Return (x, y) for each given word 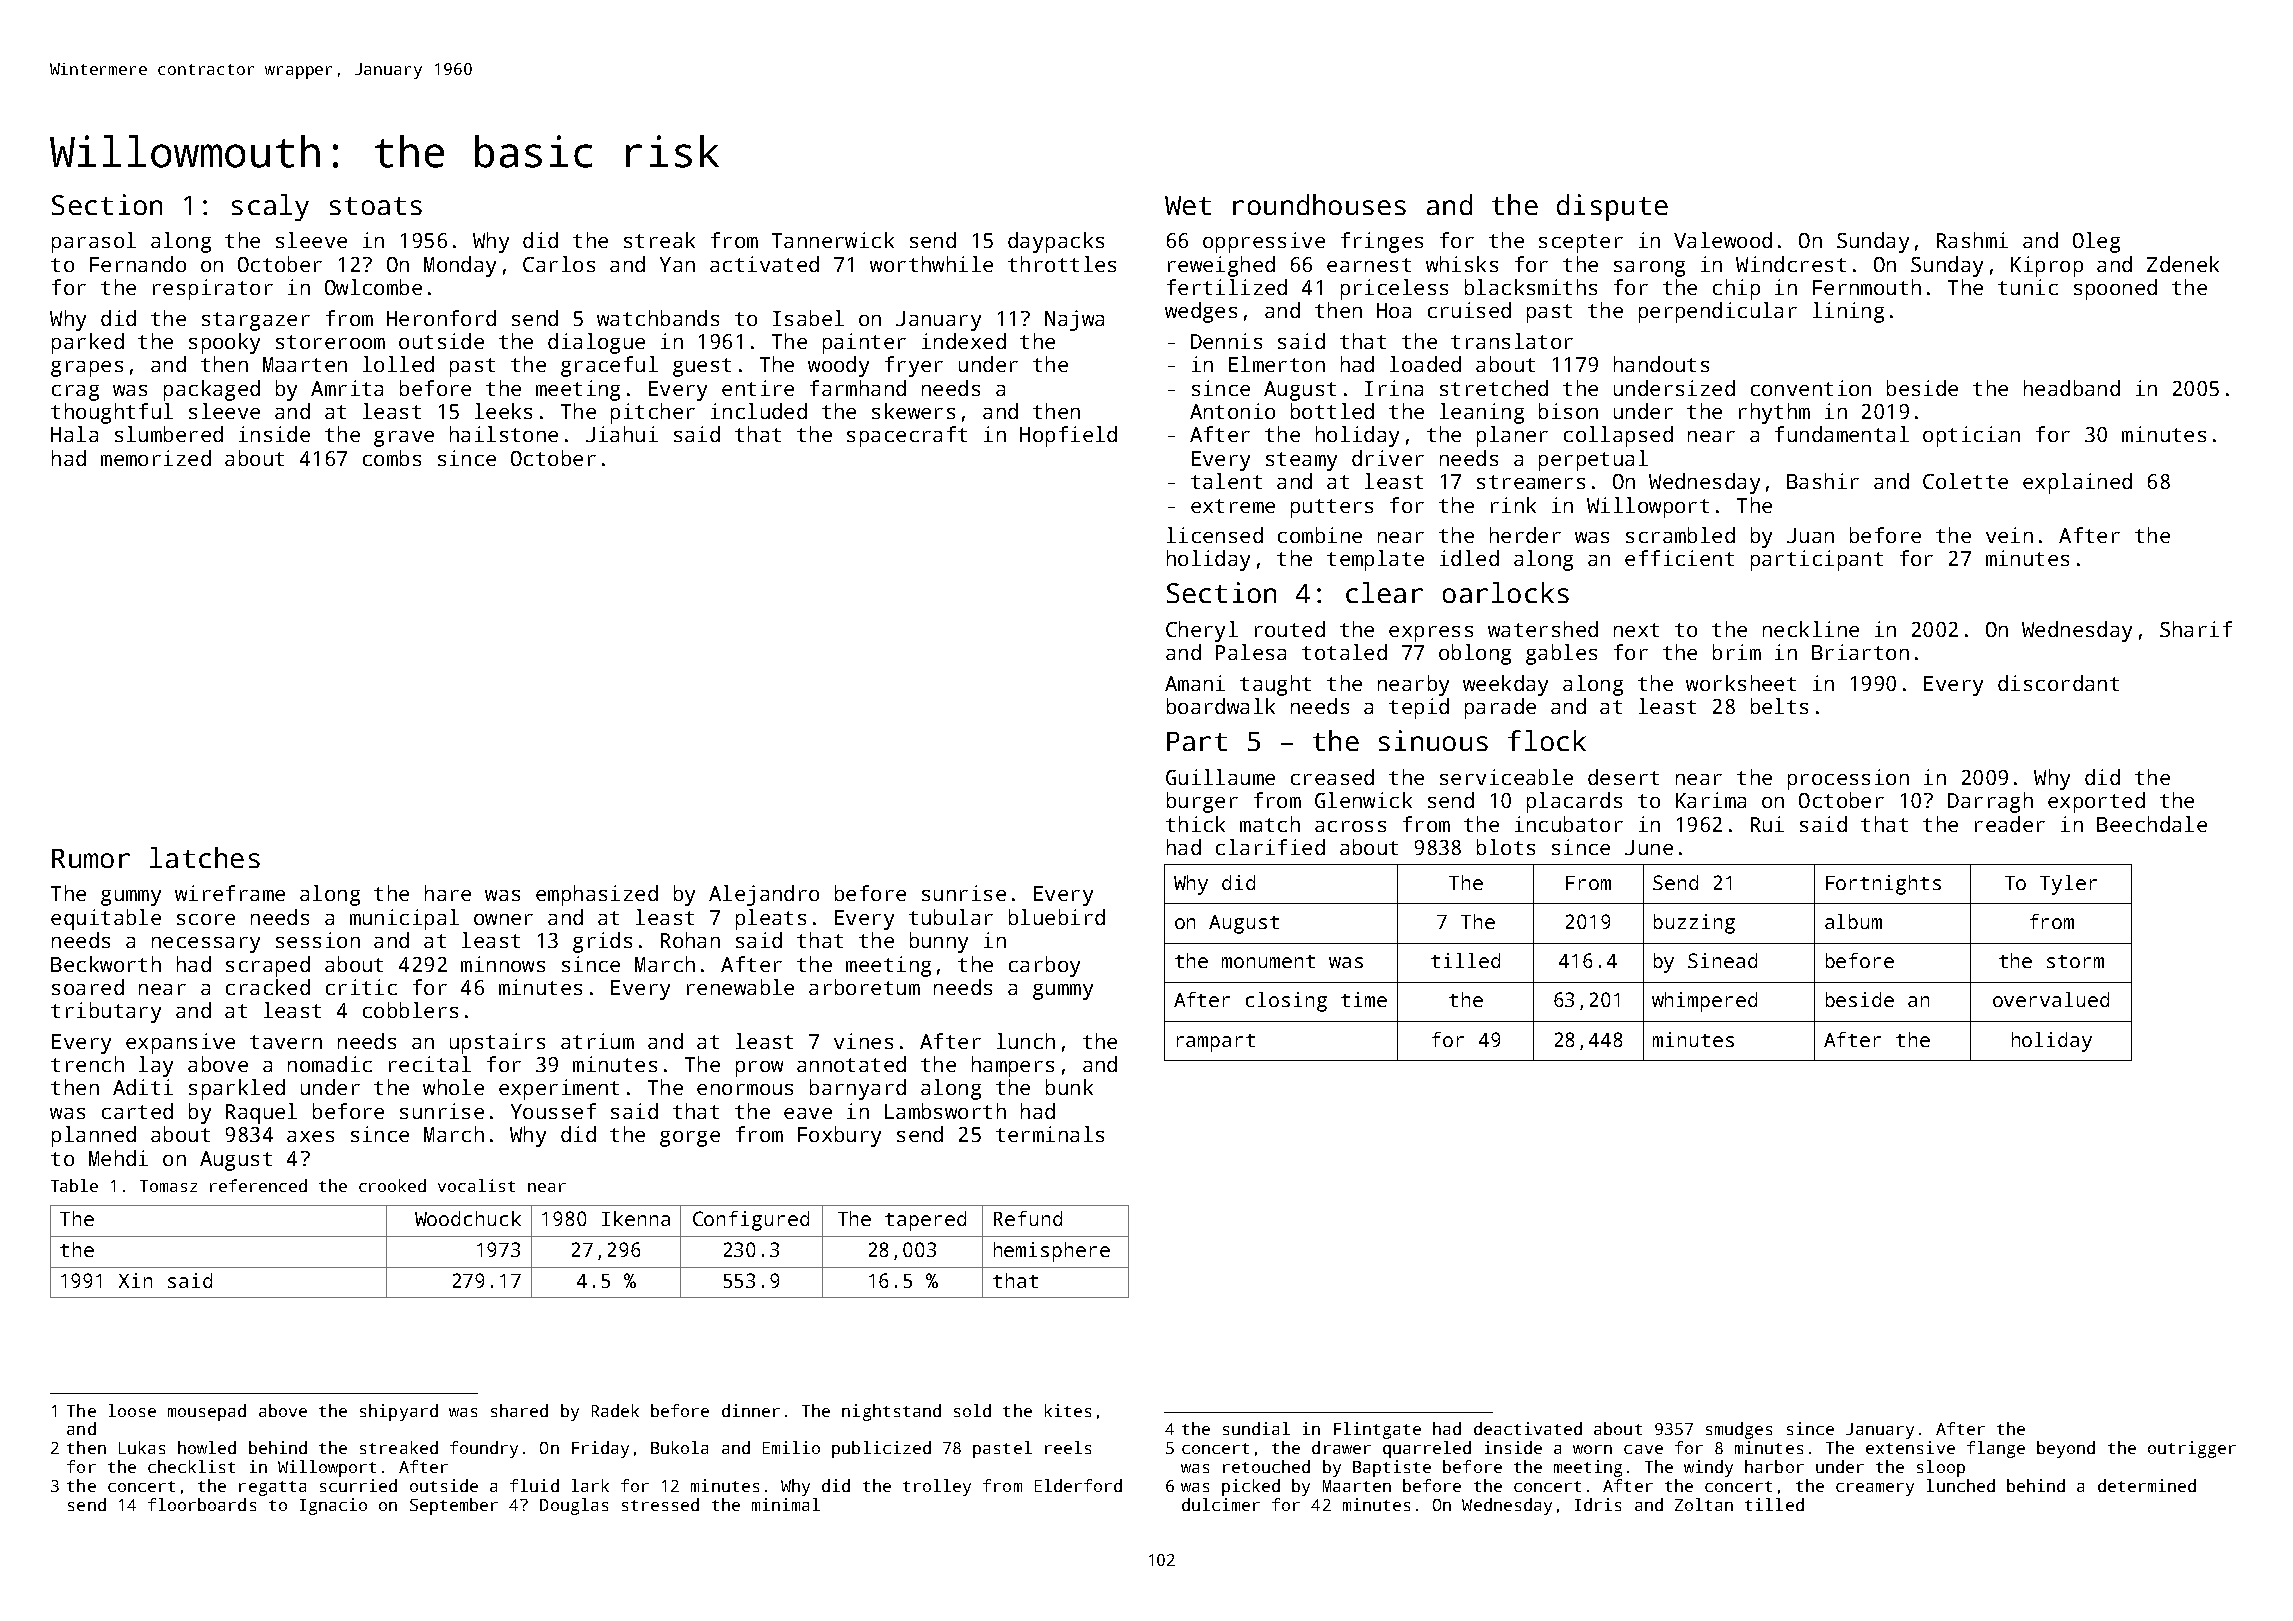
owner (503, 919)
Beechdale (2152, 824)
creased (1332, 777)
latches (205, 857)
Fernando (138, 264)
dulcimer (1221, 1504)
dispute (1612, 207)
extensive (1910, 1447)
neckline (1811, 629)
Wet (1188, 205)
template (1375, 560)
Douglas (574, 1506)
